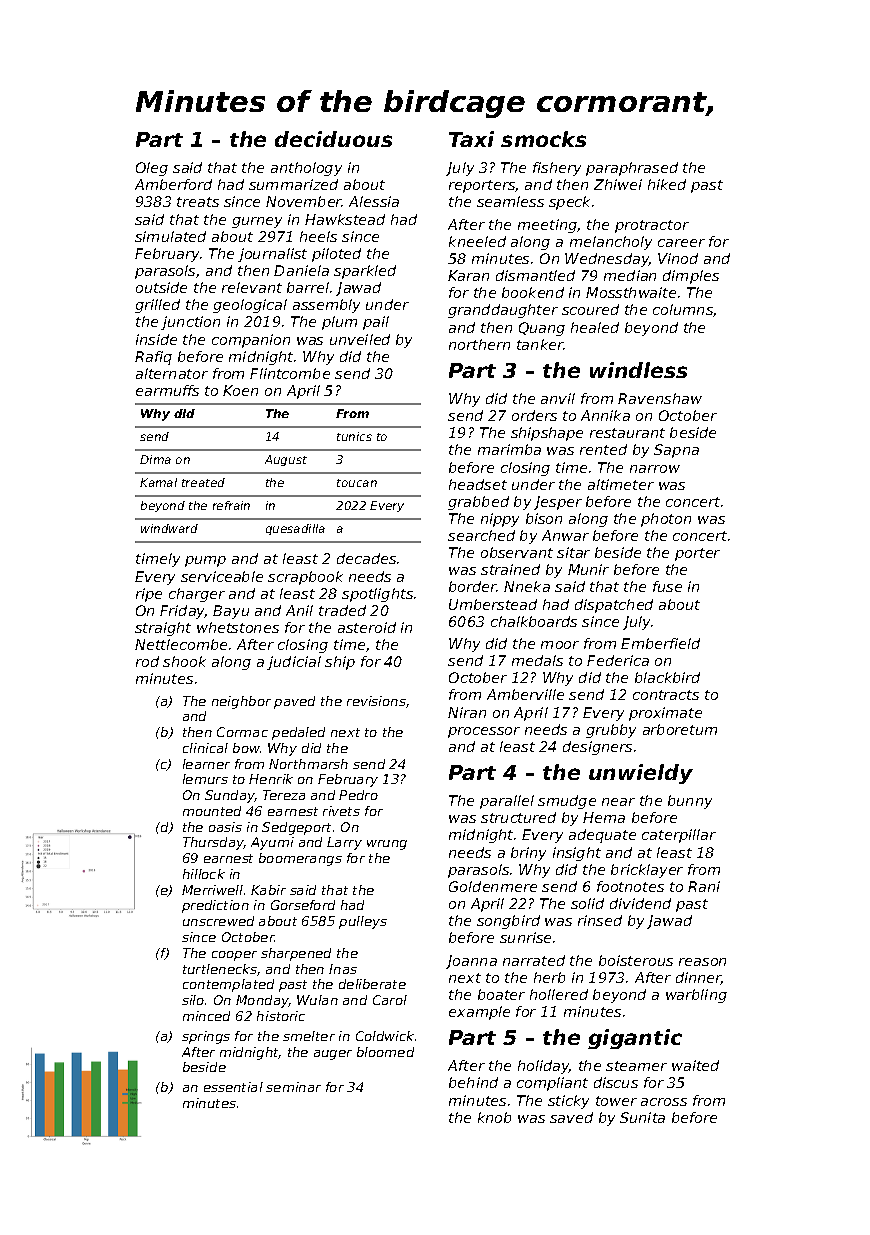 Image resolution: width=870 pixels, height=1235 pixels. I want to click on Rafiq, so click(153, 358).
